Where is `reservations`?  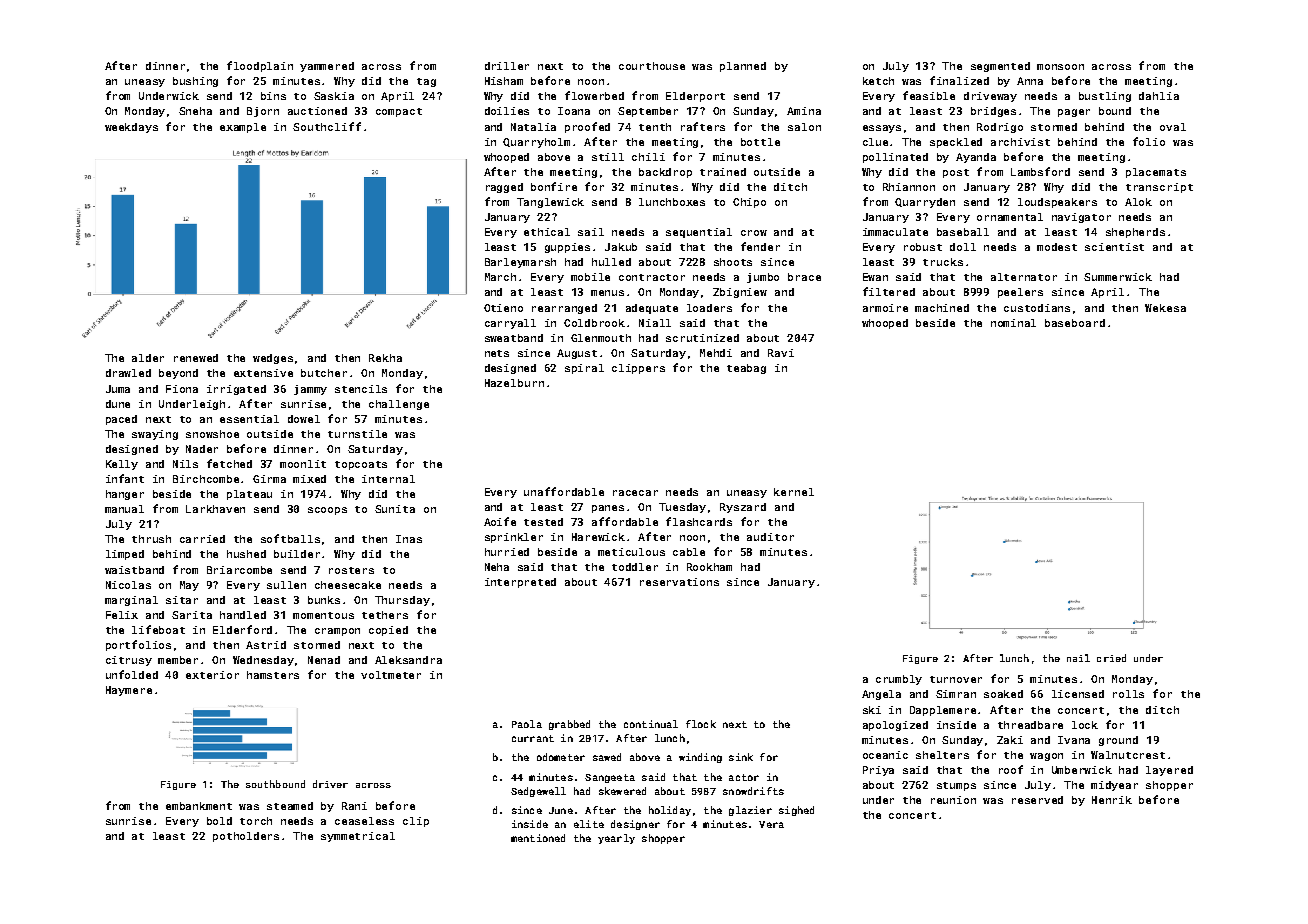 reservations is located at coordinates (679, 582).
